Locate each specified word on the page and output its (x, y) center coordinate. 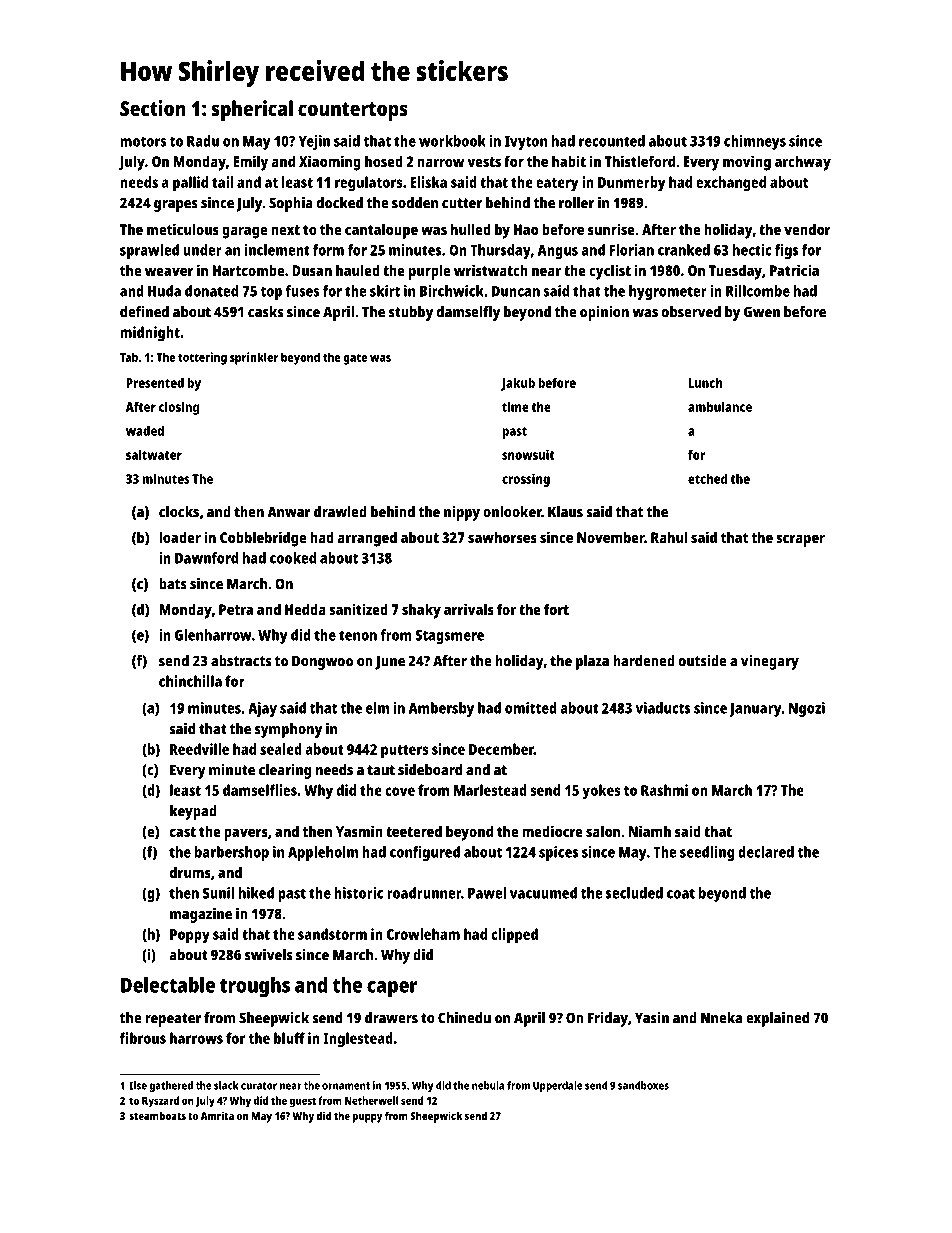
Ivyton (526, 143)
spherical (252, 110)
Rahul (669, 537)
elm (377, 708)
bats (173, 584)
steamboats (157, 1115)
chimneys (755, 142)
